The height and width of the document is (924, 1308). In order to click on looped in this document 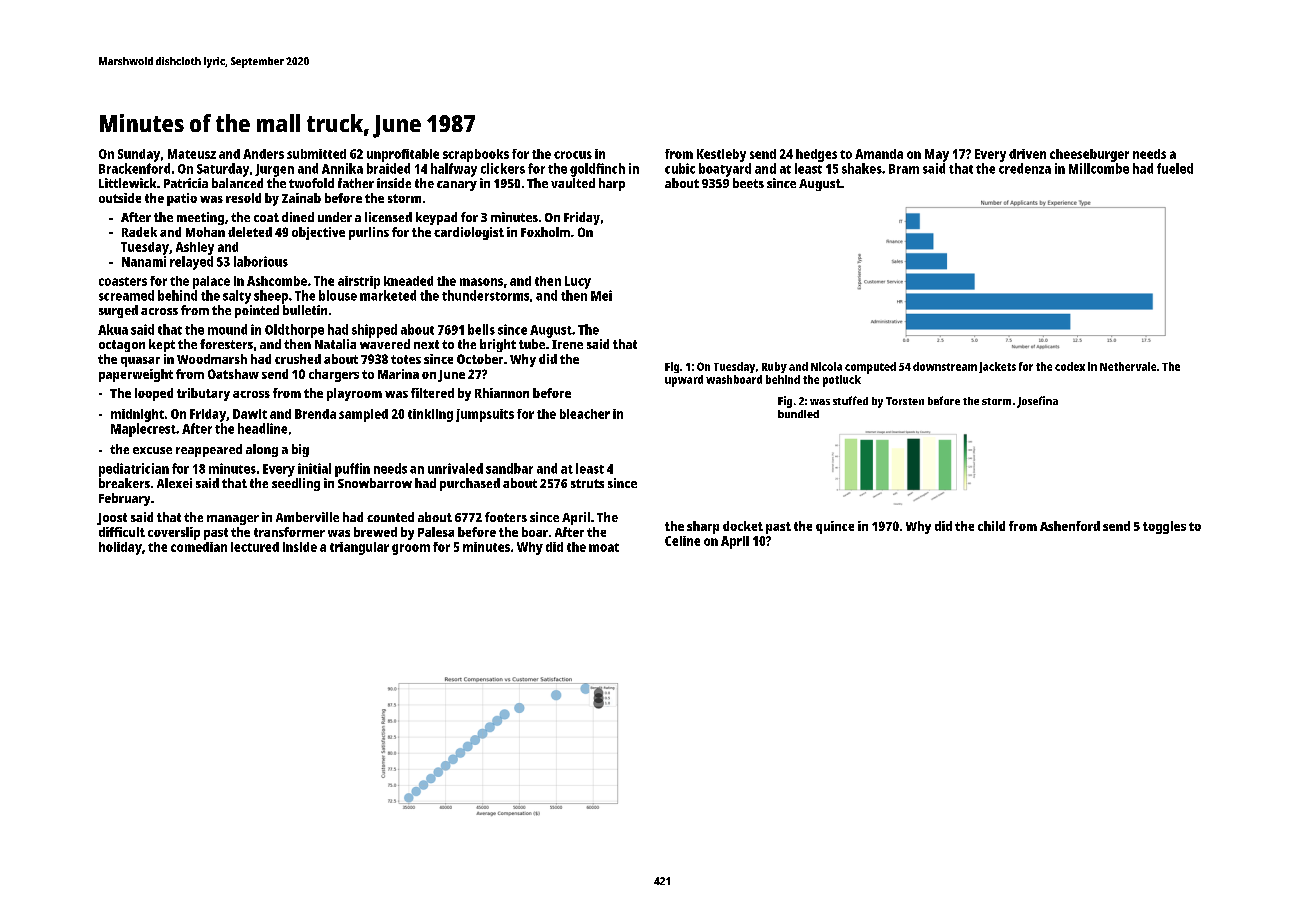, I will do `click(154, 394)`.
